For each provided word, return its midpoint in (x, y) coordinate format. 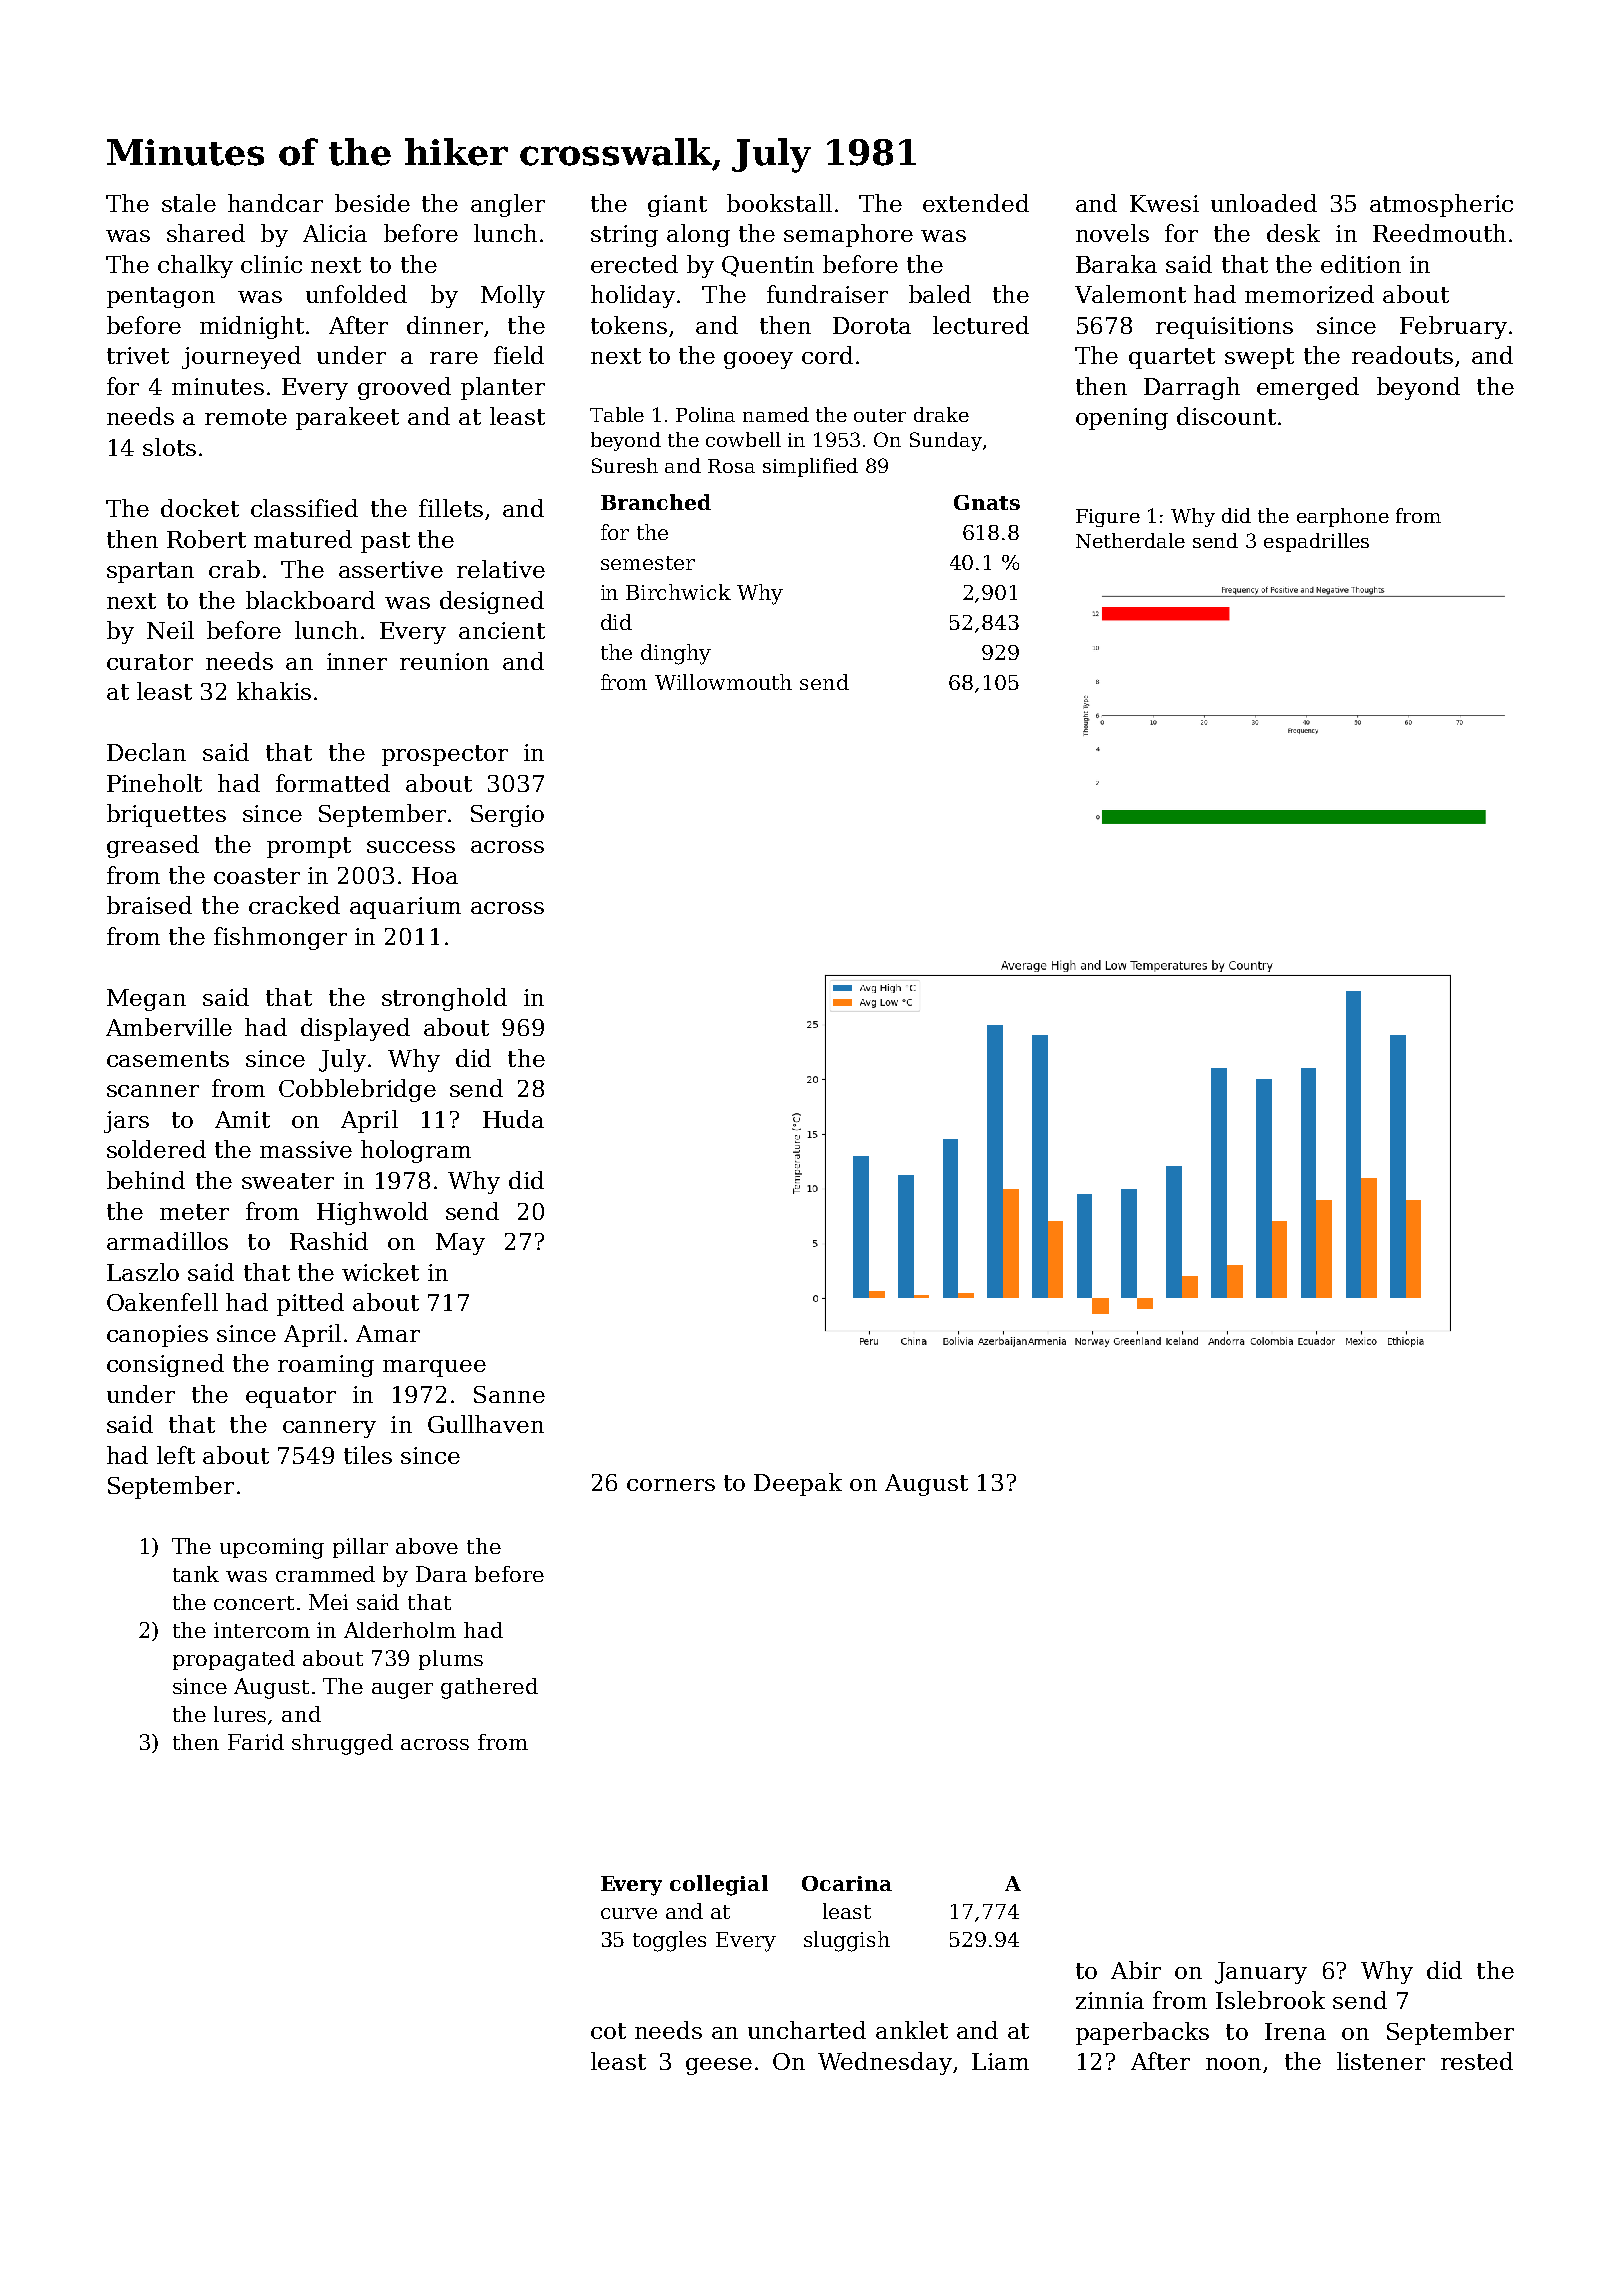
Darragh (1192, 388)
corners (671, 1485)
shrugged (342, 1744)
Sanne (509, 1394)
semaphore (848, 235)
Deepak (798, 1484)
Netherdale (1130, 540)
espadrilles (1316, 542)
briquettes (166, 815)
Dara (441, 1574)
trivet (138, 355)
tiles (368, 1455)
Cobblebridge (357, 1090)
